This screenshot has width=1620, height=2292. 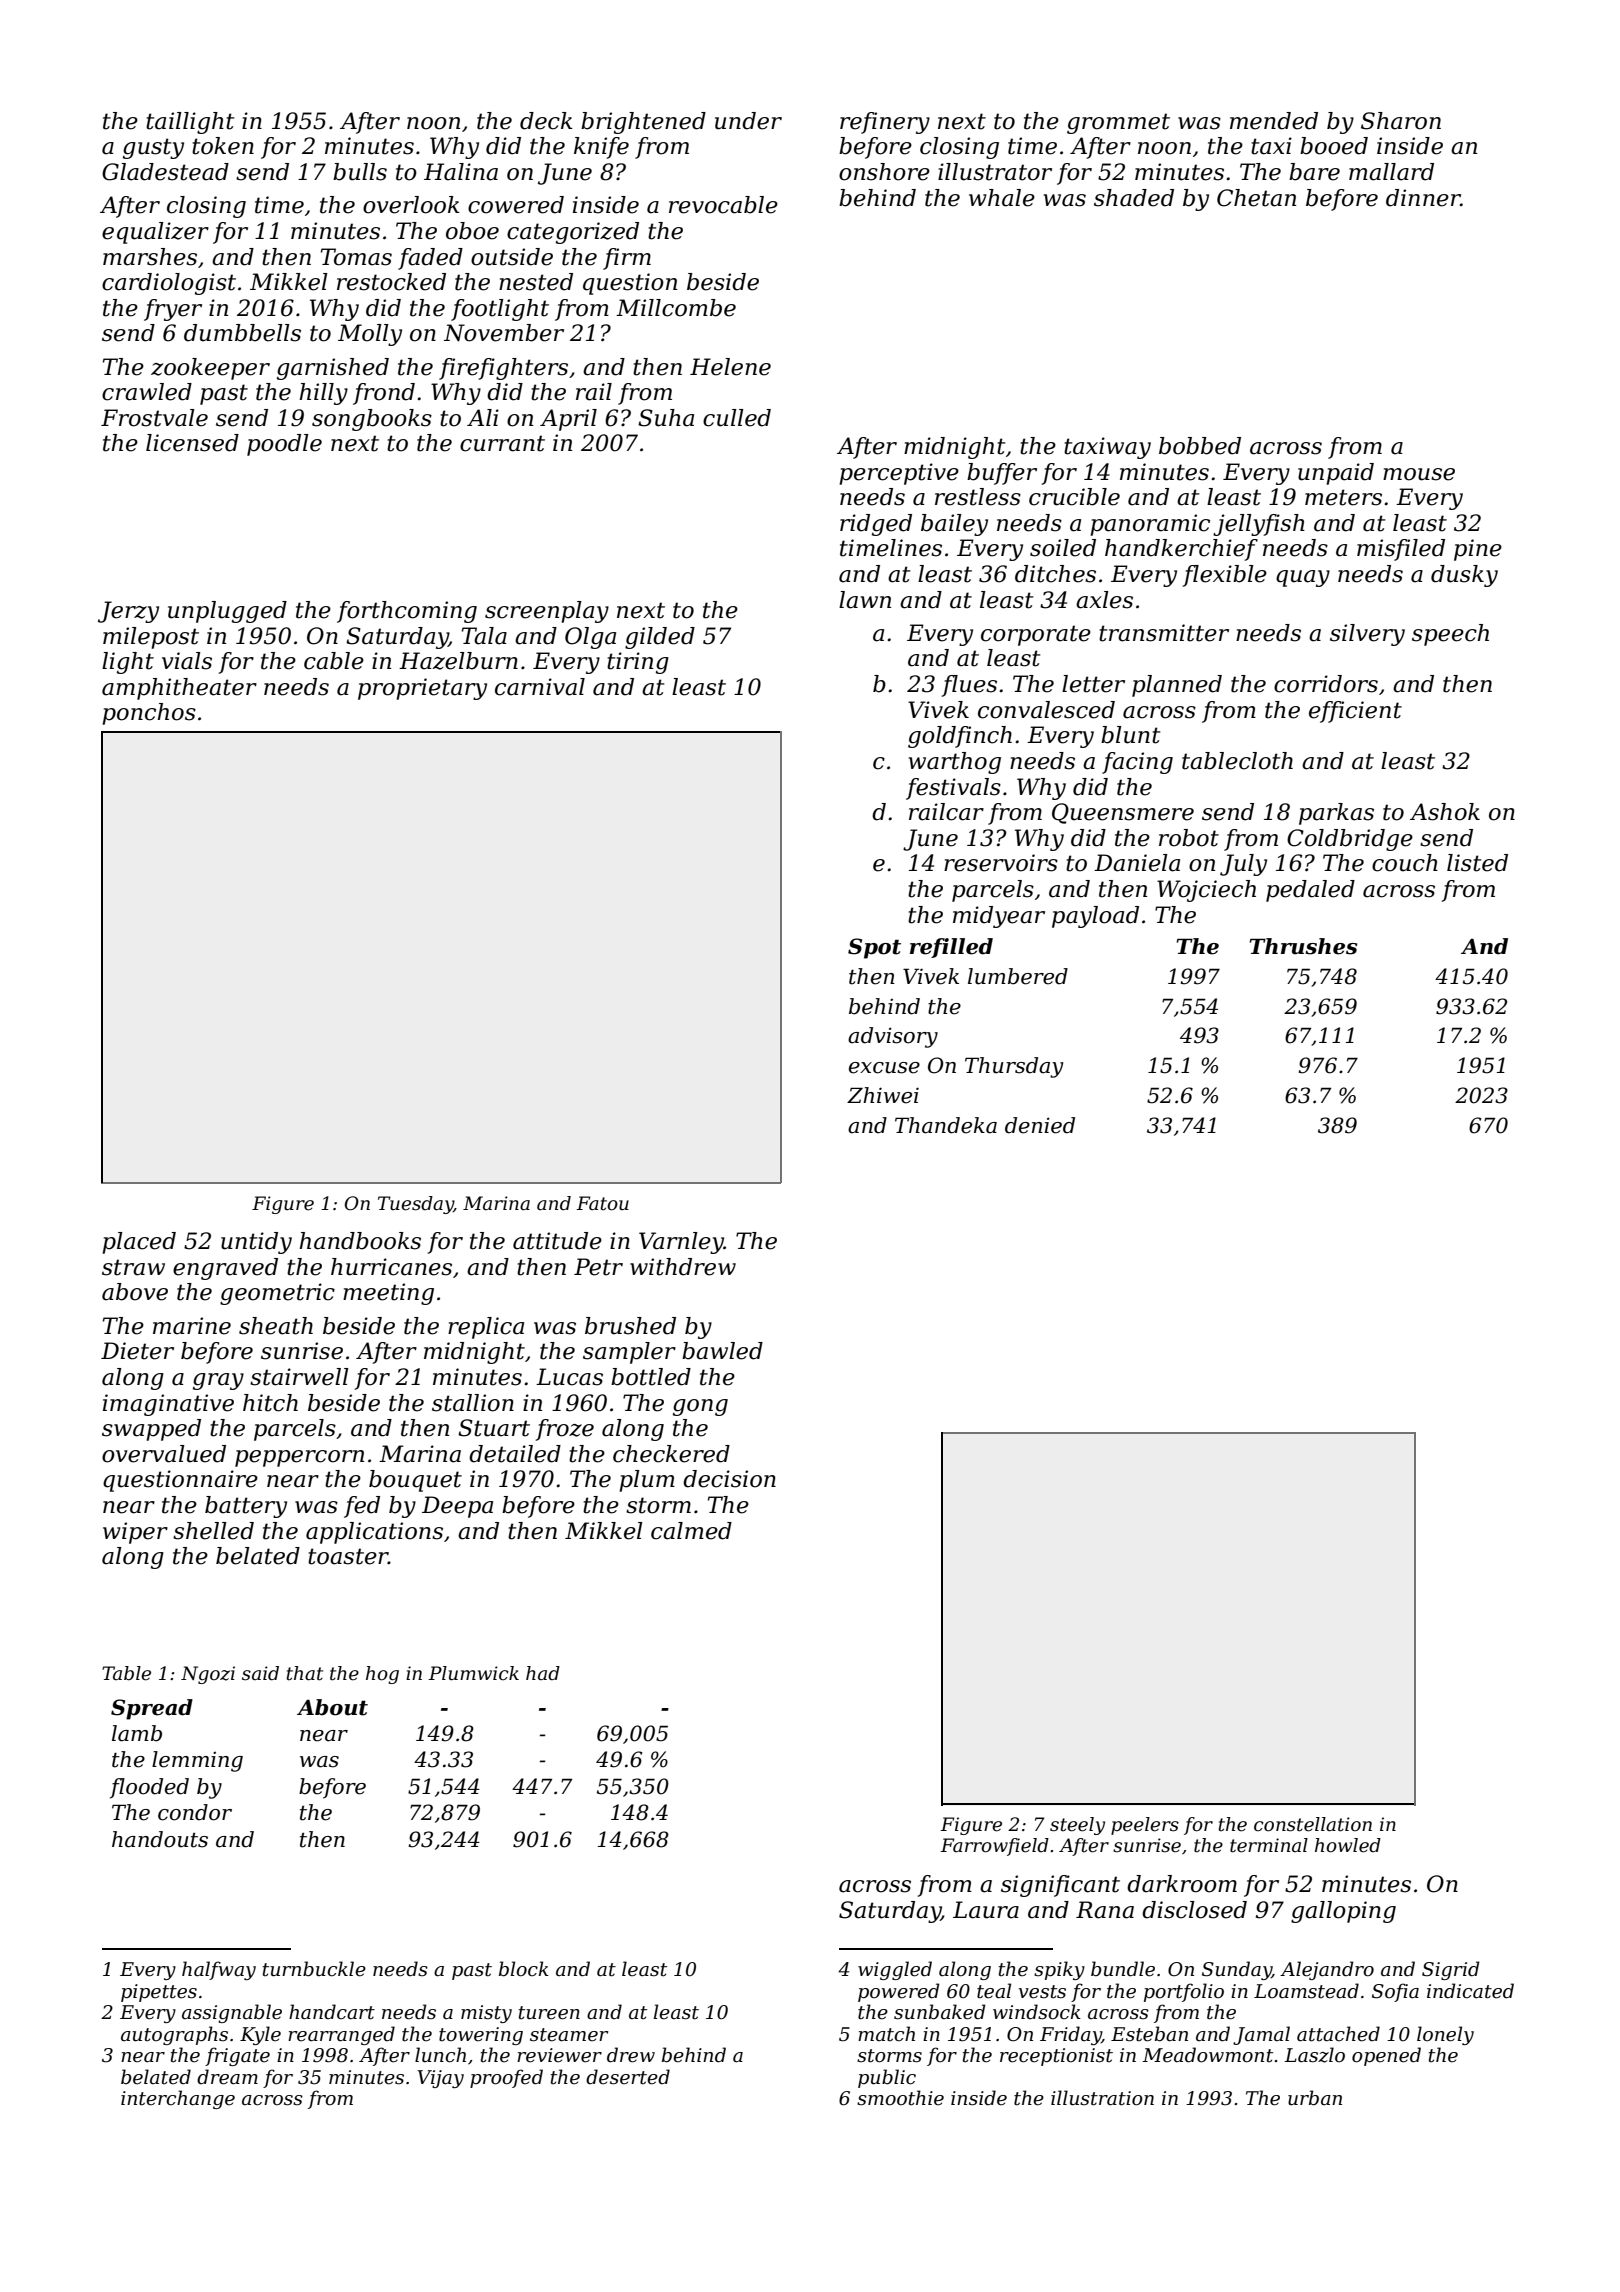 What do you see at coordinates (223, 146) in the screenshot?
I see `token` at bounding box center [223, 146].
